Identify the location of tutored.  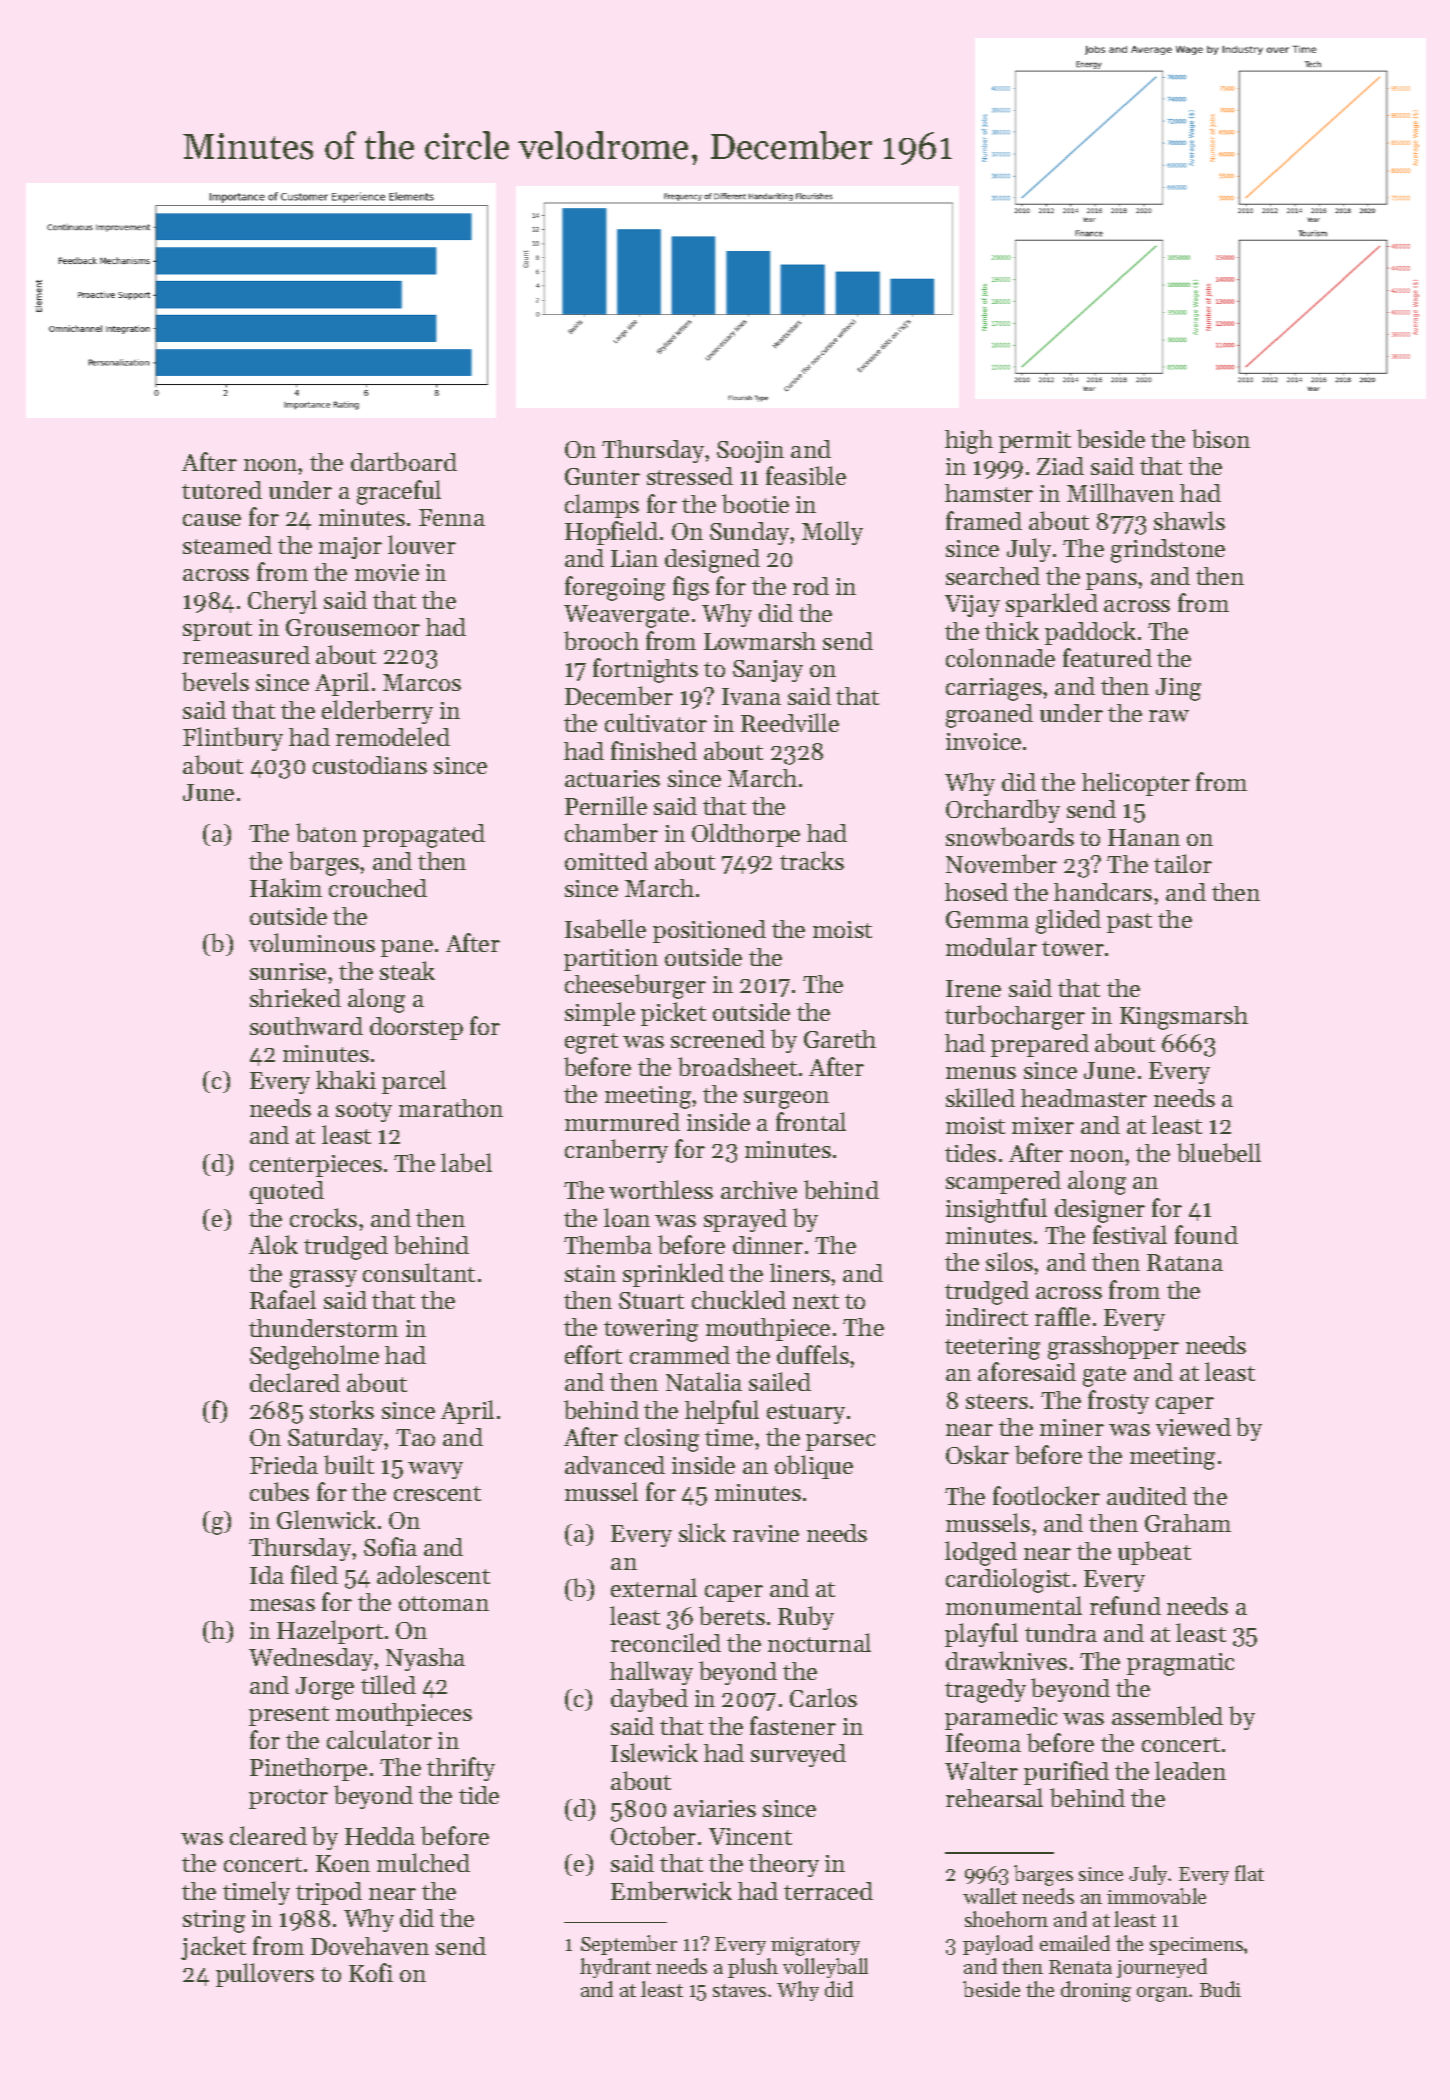
(222, 490).
